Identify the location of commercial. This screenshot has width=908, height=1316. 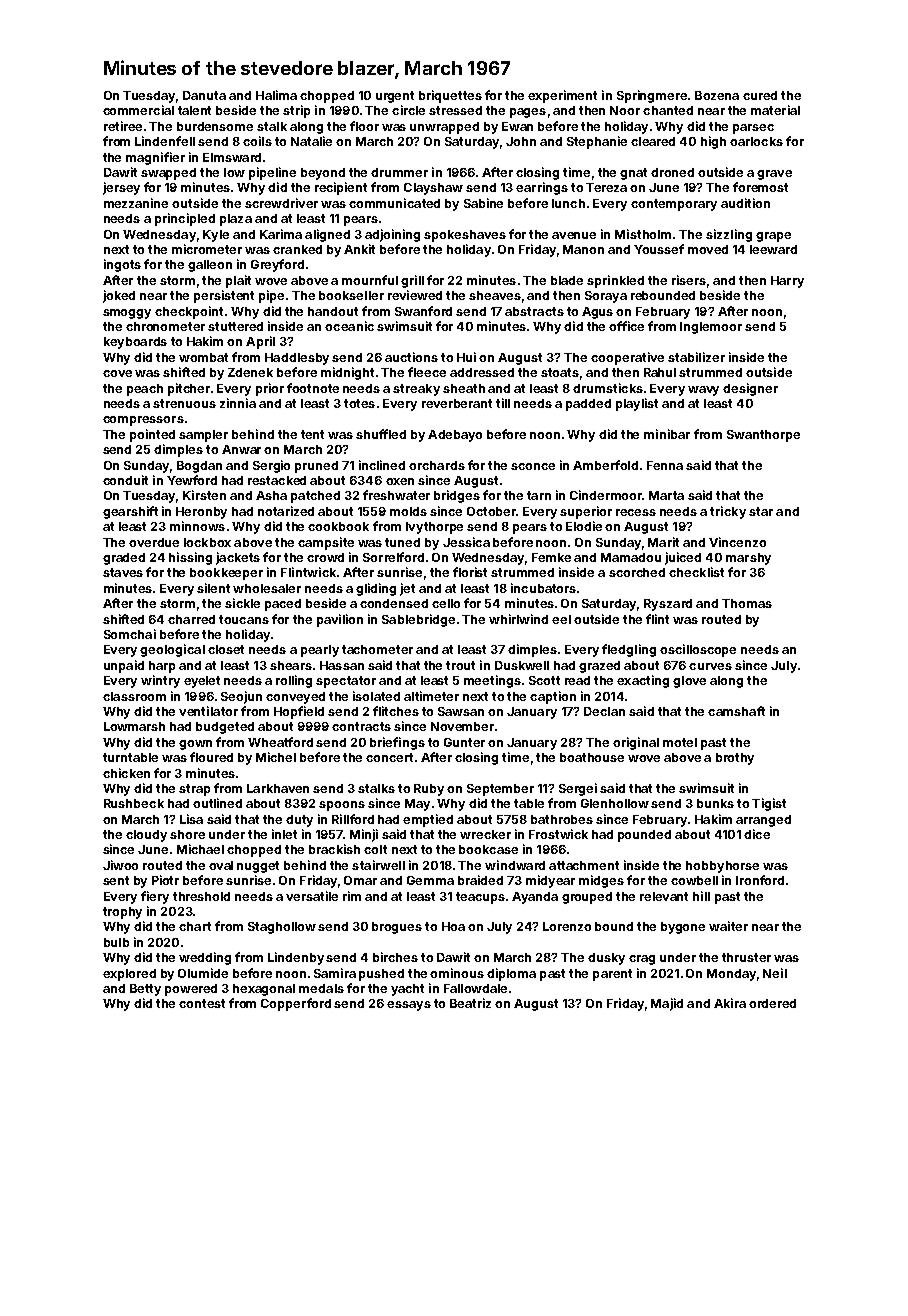
(138, 110).
